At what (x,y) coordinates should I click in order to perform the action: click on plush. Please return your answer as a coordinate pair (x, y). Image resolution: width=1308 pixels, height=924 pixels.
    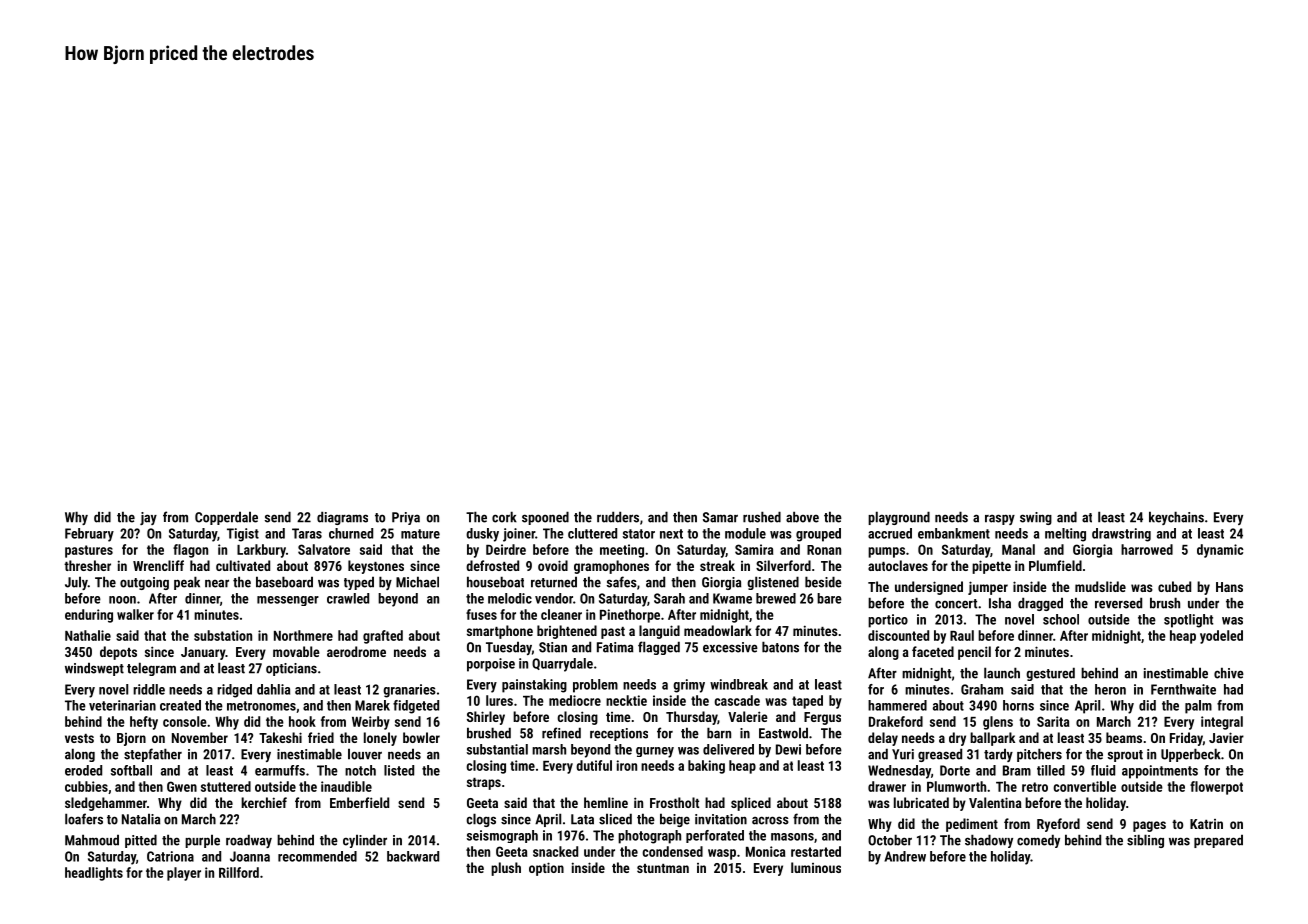
    Looking at the image, I should click on (506, 869).
